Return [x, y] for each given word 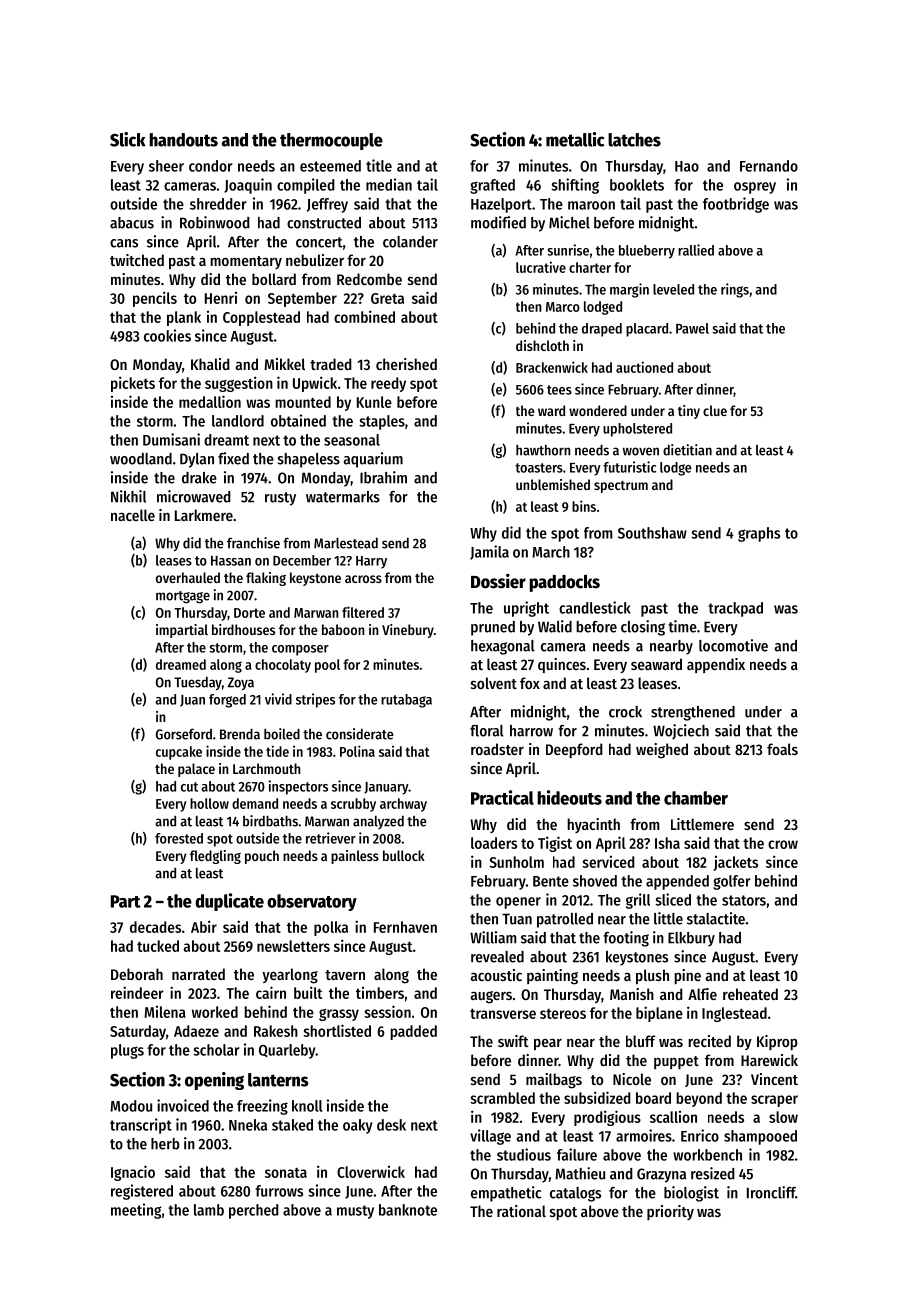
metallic [575, 139]
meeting [136, 1211]
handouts [183, 140]
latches [634, 140]
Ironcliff [771, 1192]
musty [355, 1212]
